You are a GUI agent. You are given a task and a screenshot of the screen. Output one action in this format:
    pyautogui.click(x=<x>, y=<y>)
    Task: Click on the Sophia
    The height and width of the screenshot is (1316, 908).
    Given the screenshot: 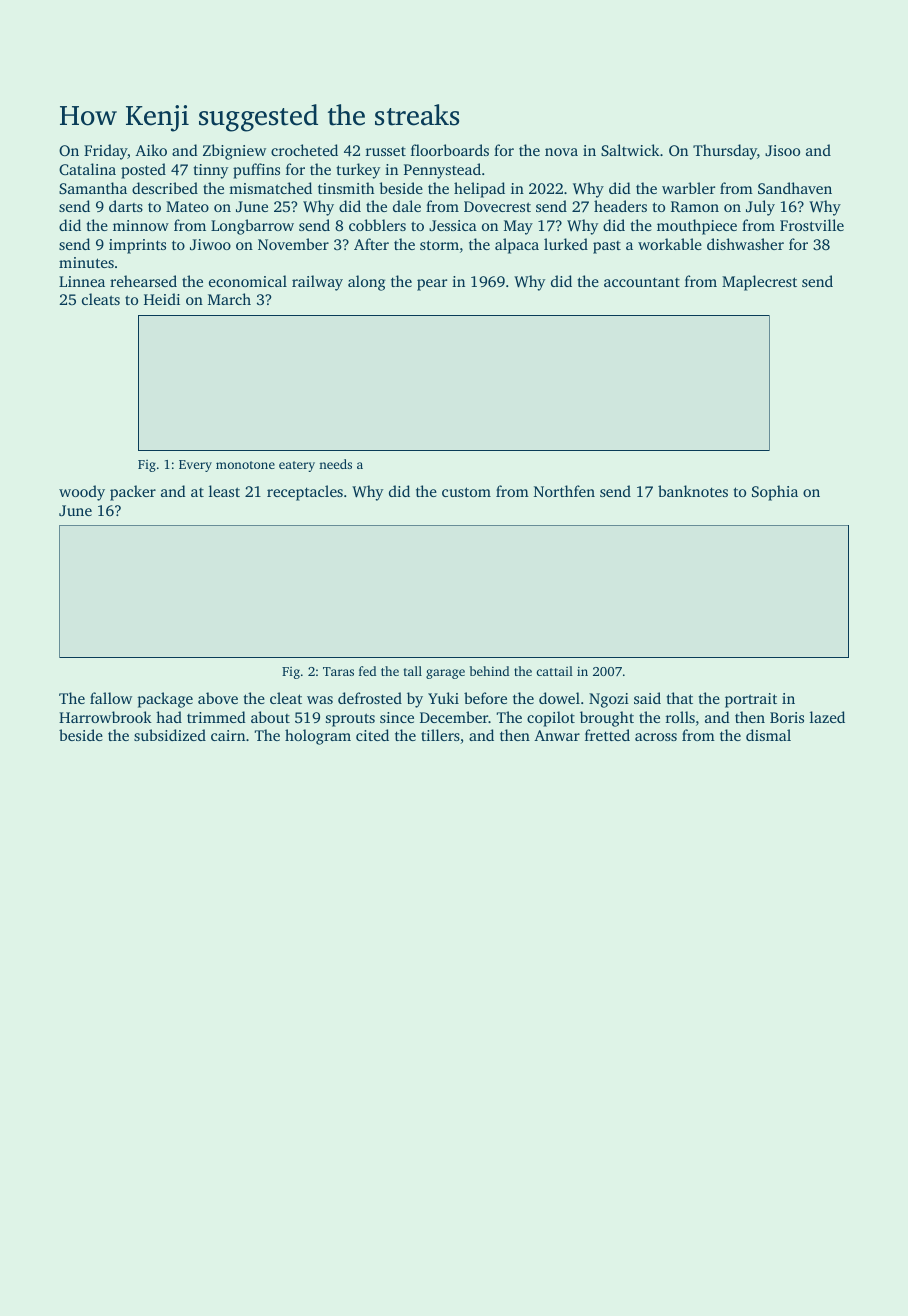 What is the action you would take?
    pyautogui.click(x=775, y=493)
